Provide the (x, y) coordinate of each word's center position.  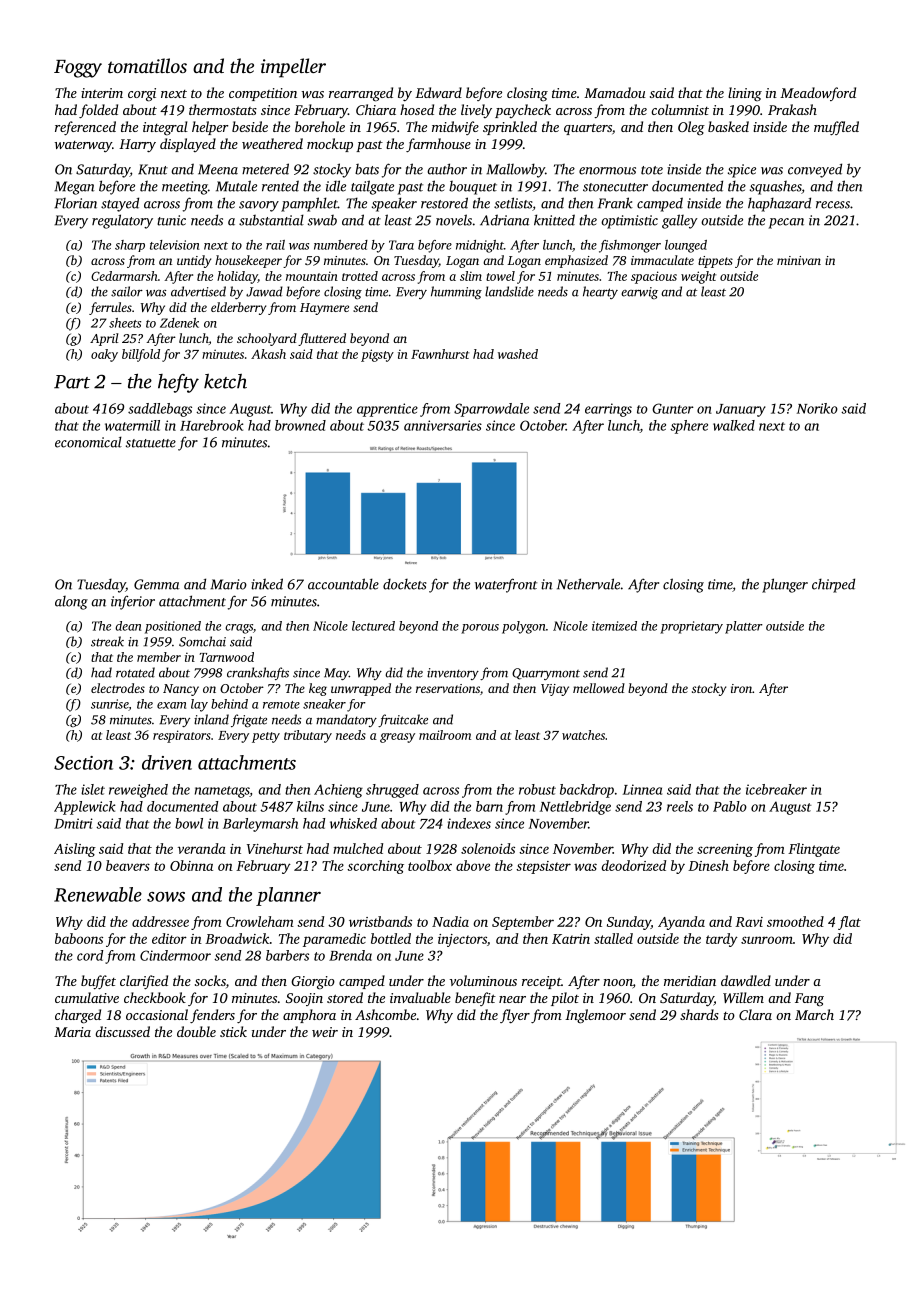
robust (537, 789)
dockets (405, 584)
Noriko (817, 408)
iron (741, 688)
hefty (178, 383)
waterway (83, 146)
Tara (401, 245)
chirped (833, 585)
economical (88, 442)
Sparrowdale (491, 410)
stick (233, 1031)
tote (652, 170)
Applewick (84, 808)
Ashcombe (385, 1014)
